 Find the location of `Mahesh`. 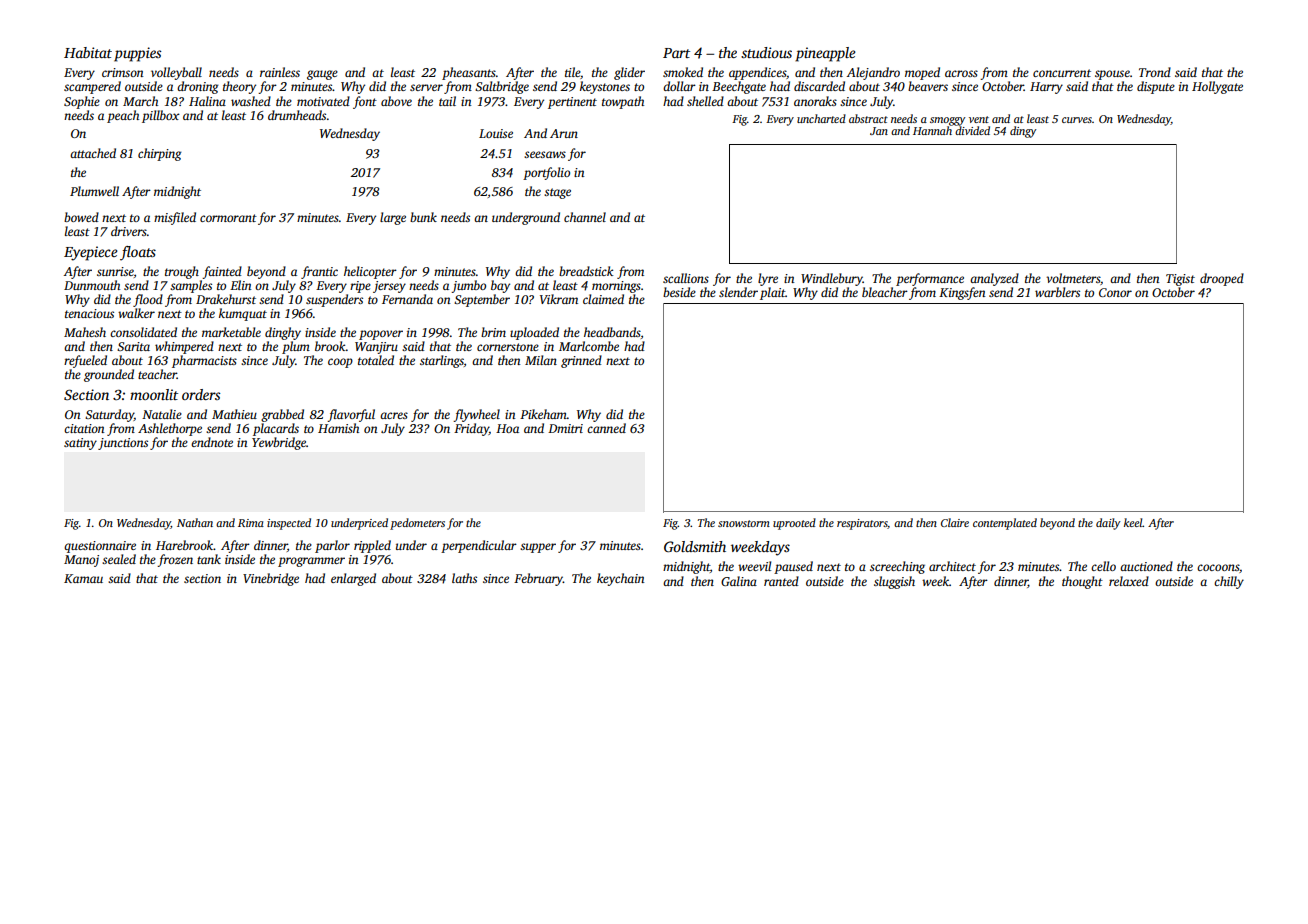

Mahesh is located at coordinates (85, 332).
